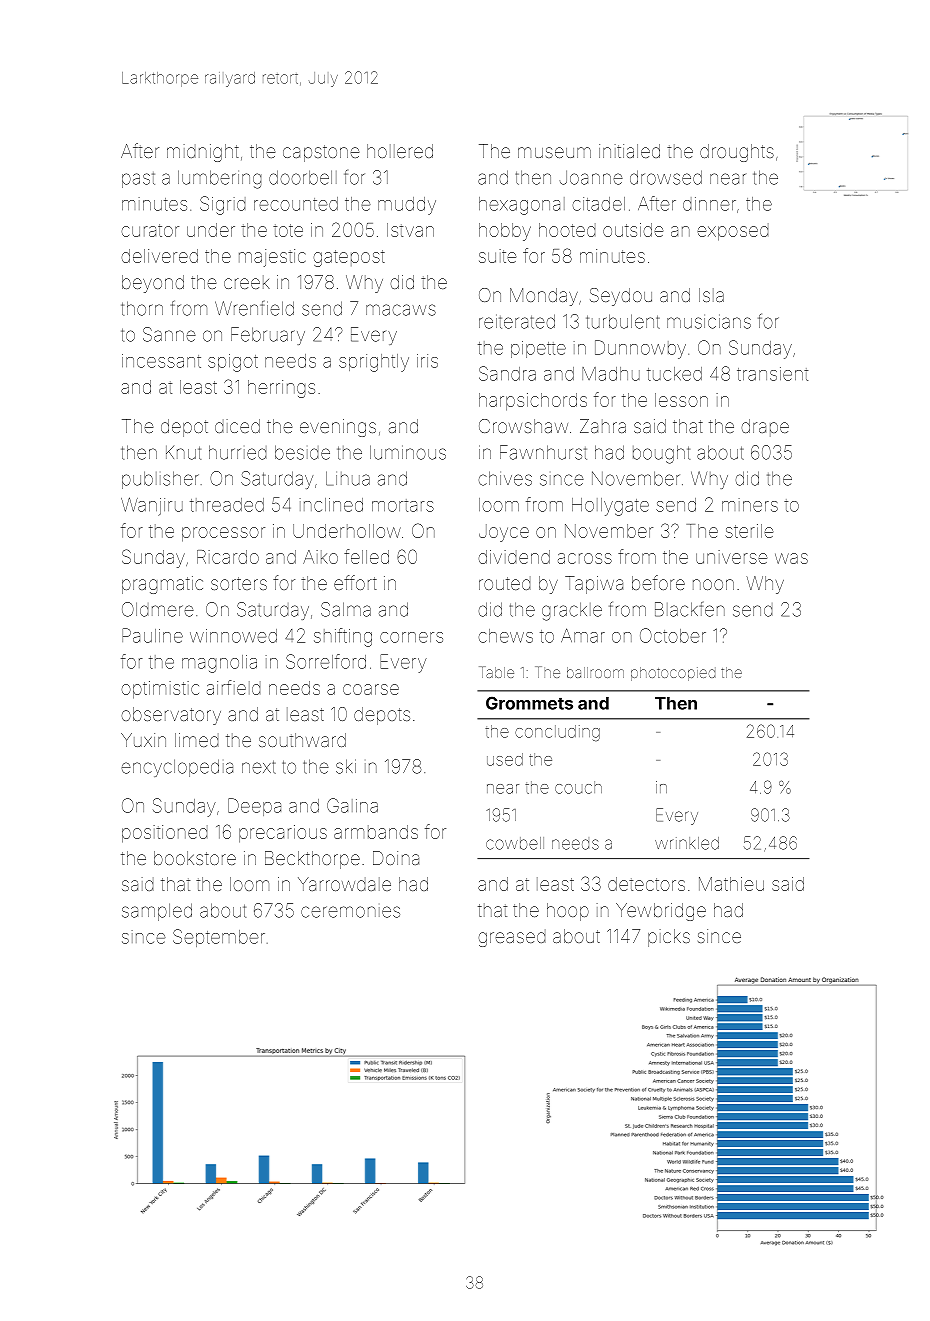 The image size is (930, 1321). I want to click on greased, so click(512, 938).
